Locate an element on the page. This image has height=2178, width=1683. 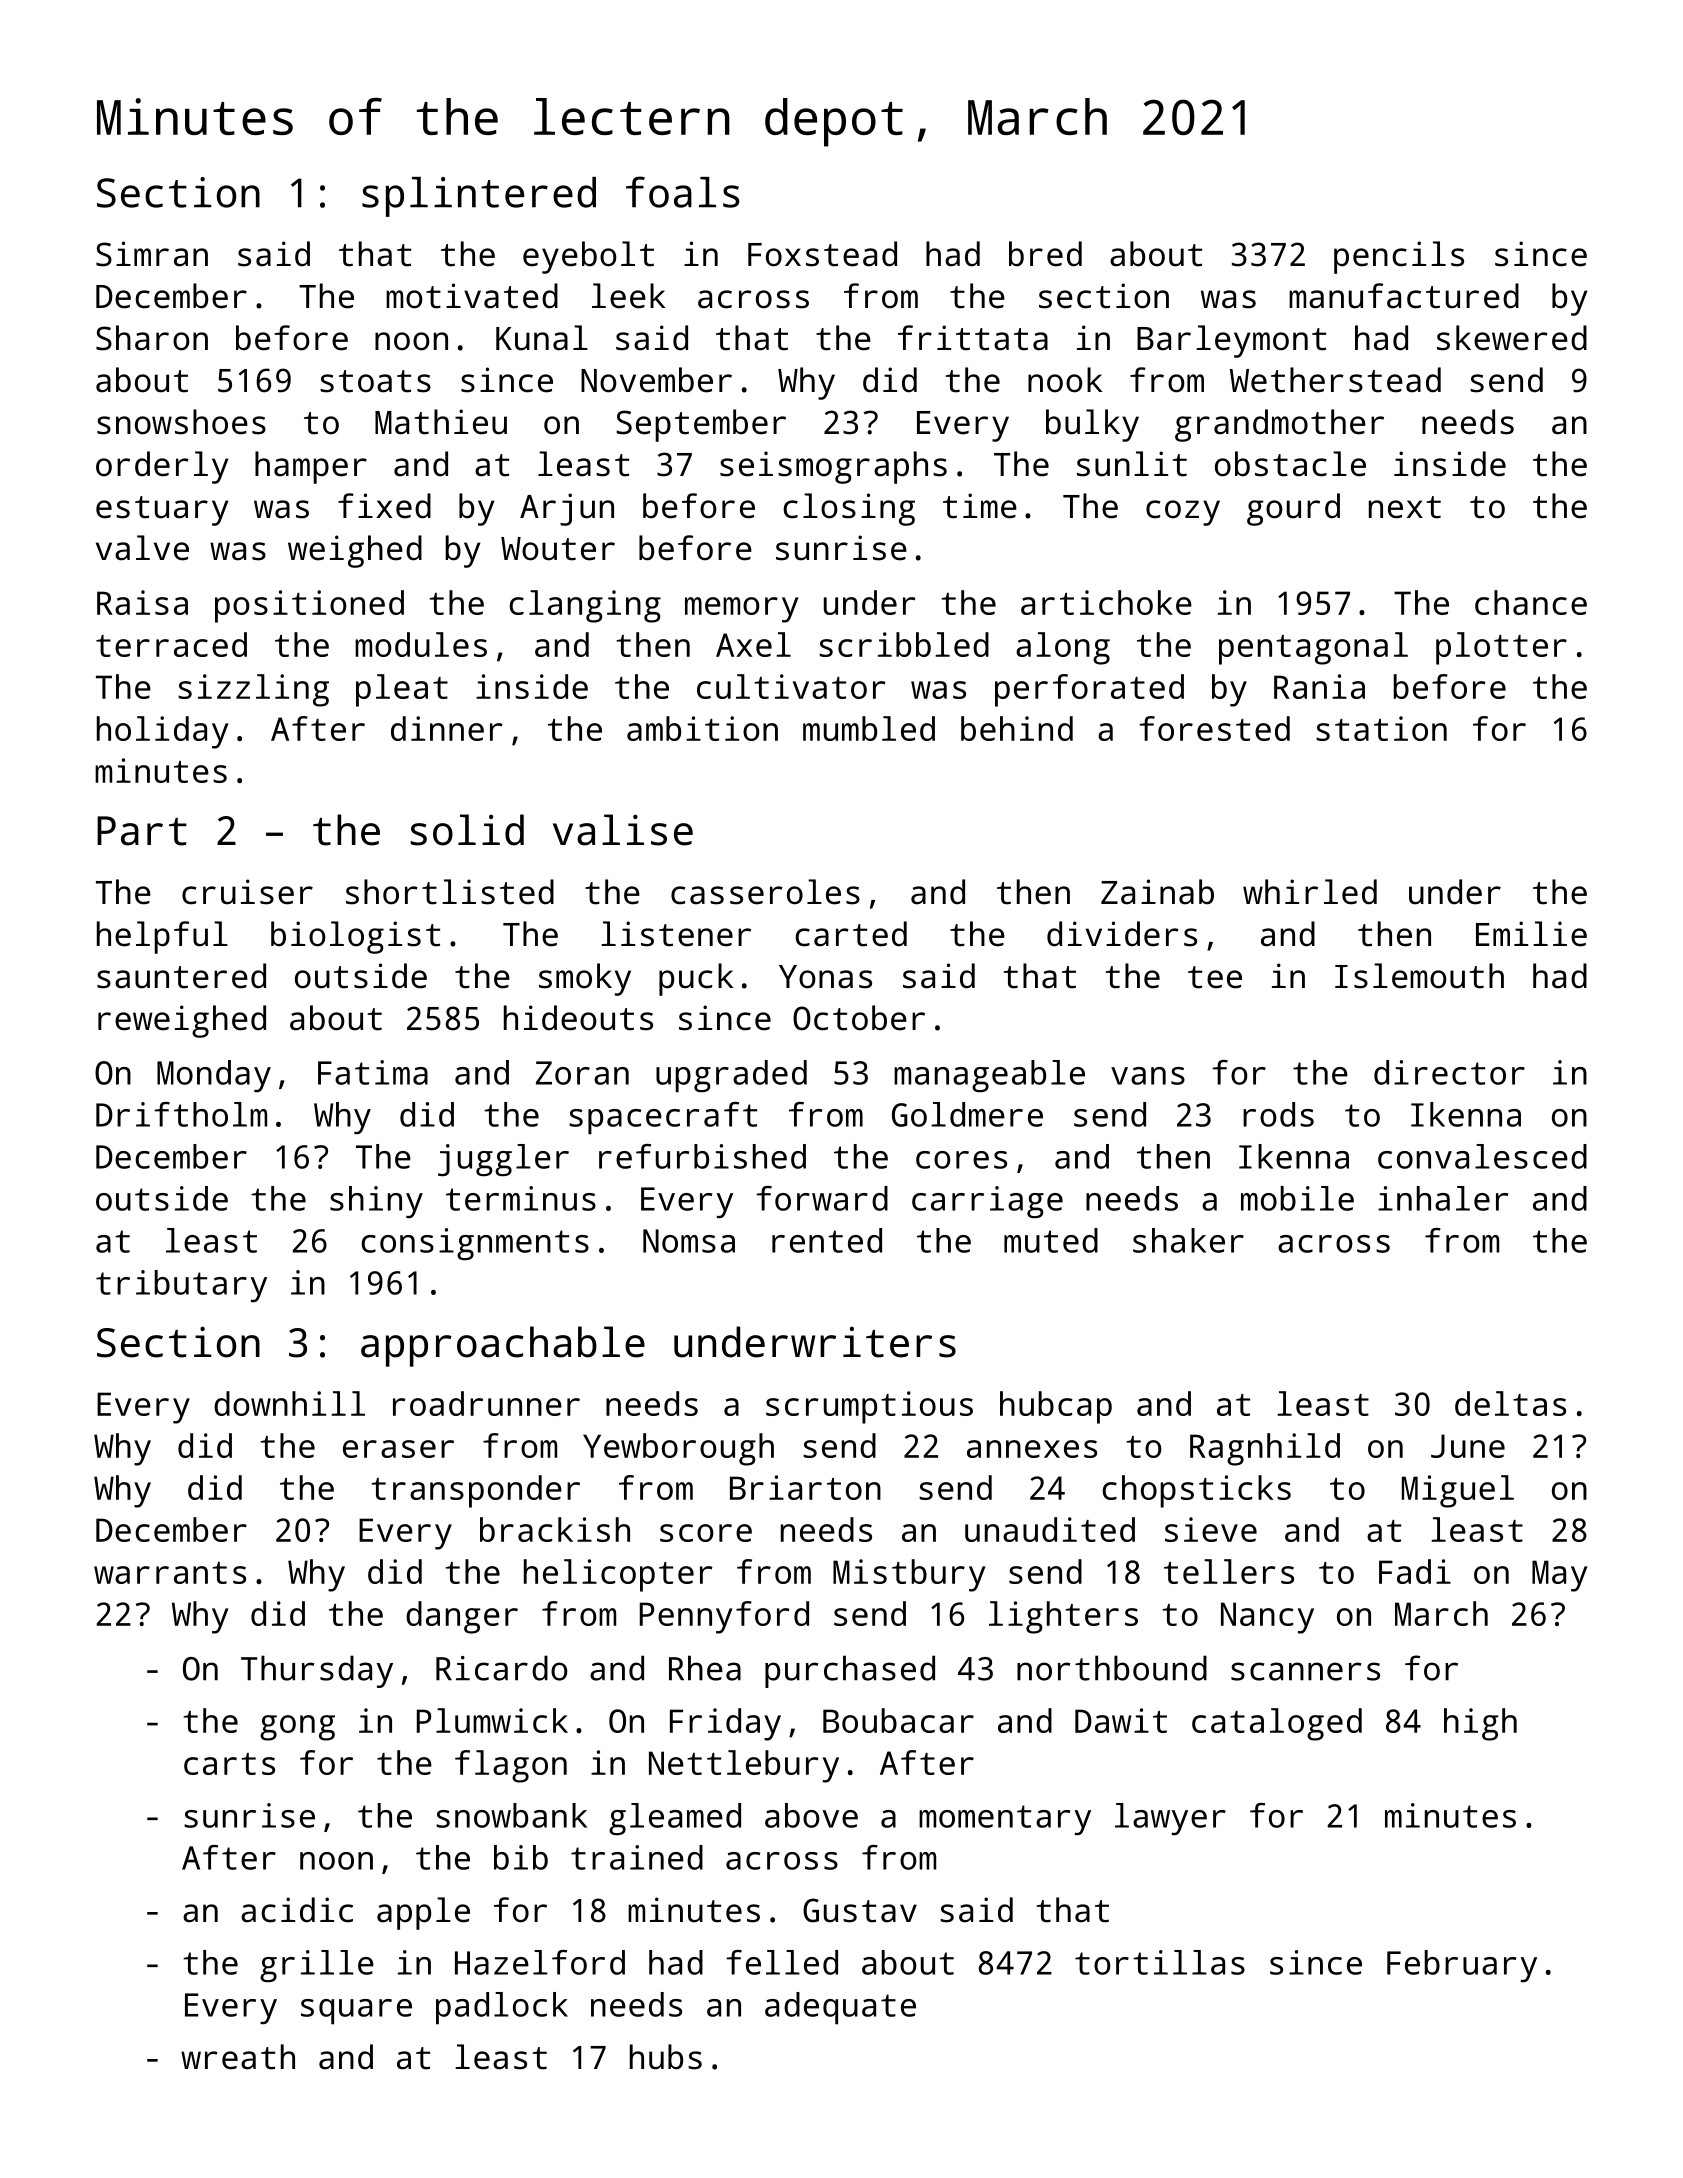
bred is located at coordinates (1045, 254).
